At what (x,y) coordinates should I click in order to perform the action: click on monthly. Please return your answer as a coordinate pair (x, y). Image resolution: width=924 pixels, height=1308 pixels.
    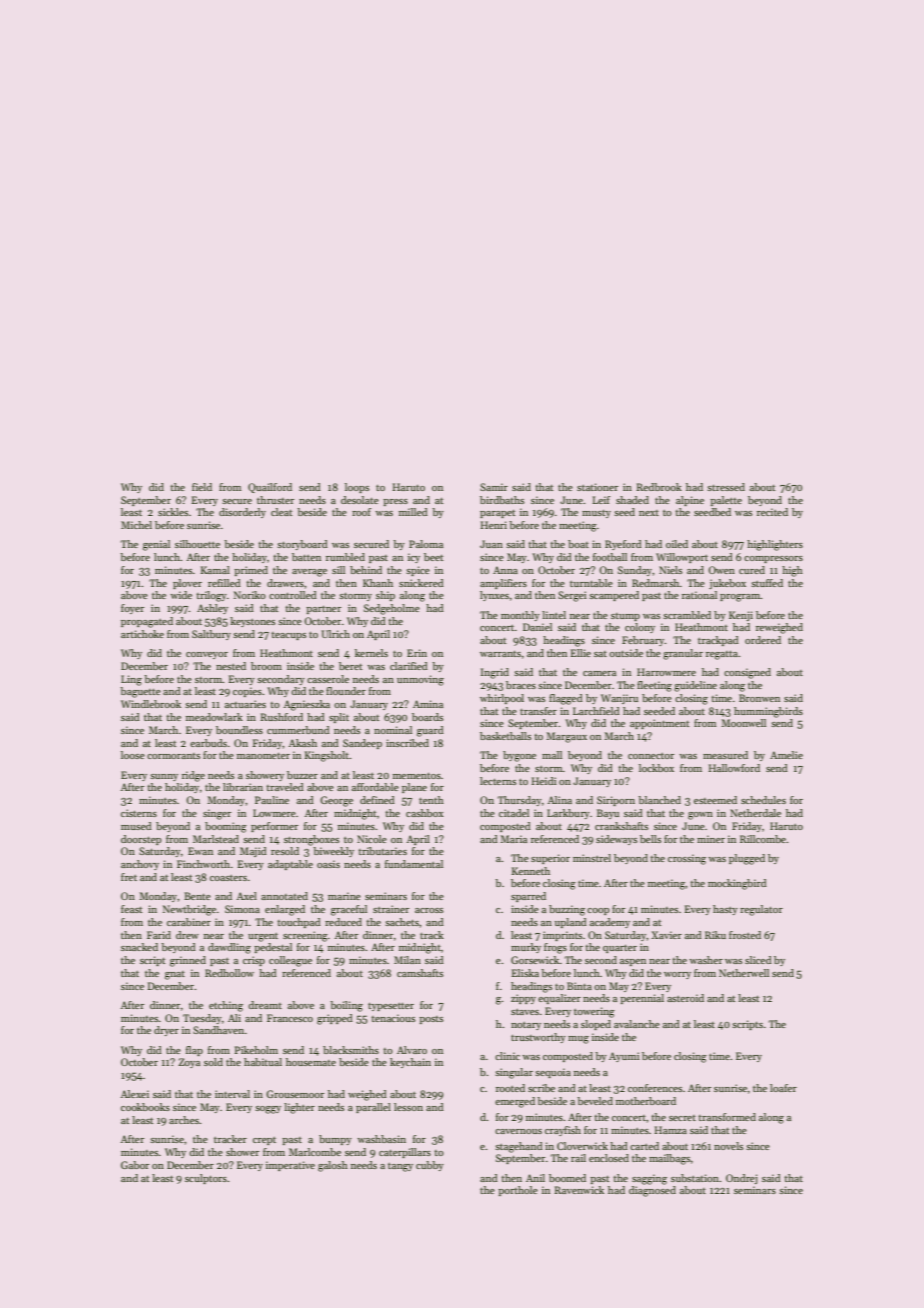
    Looking at the image, I should click on (520, 616).
